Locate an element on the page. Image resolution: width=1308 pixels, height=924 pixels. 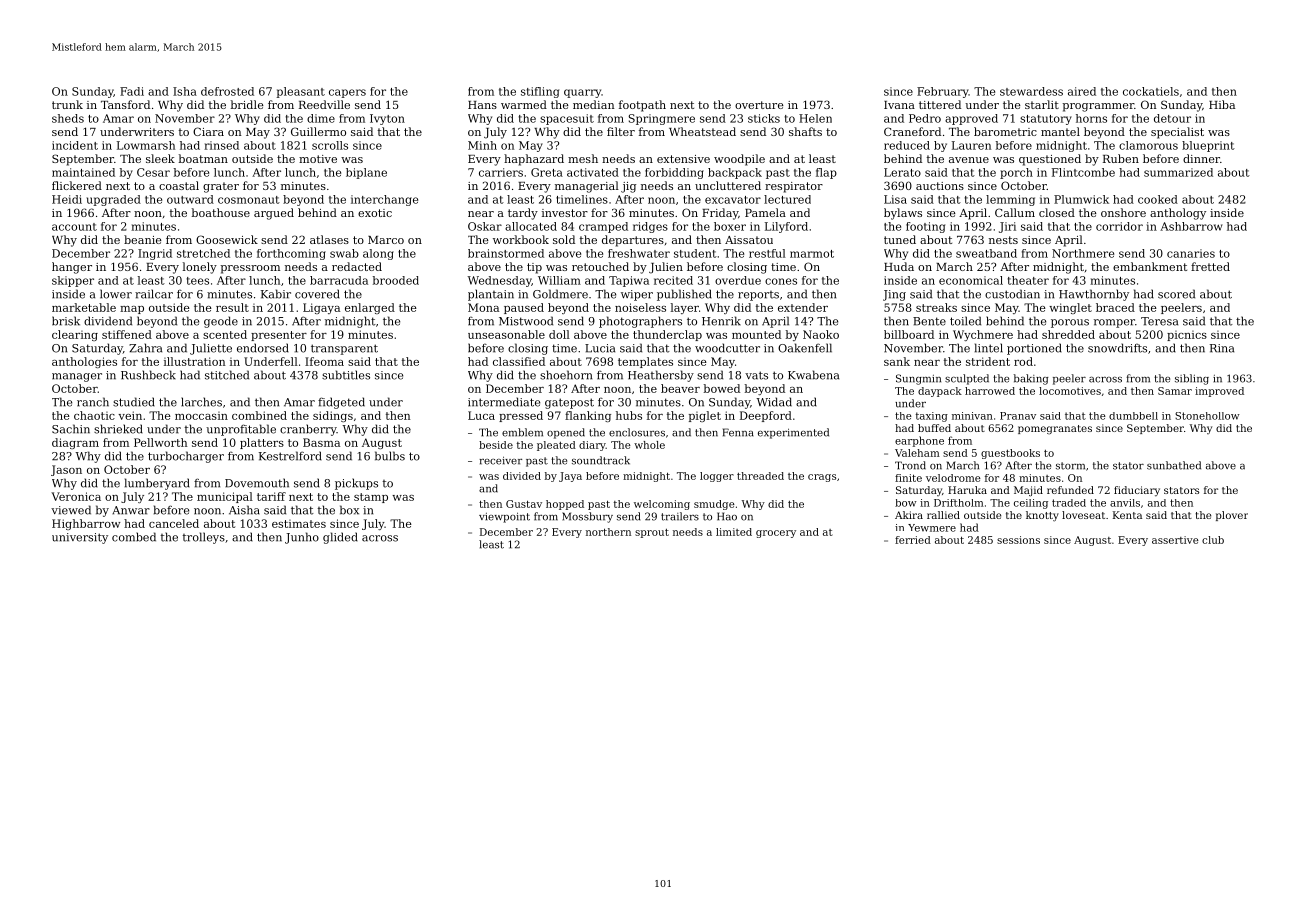
estimates is located at coordinates (299, 524).
